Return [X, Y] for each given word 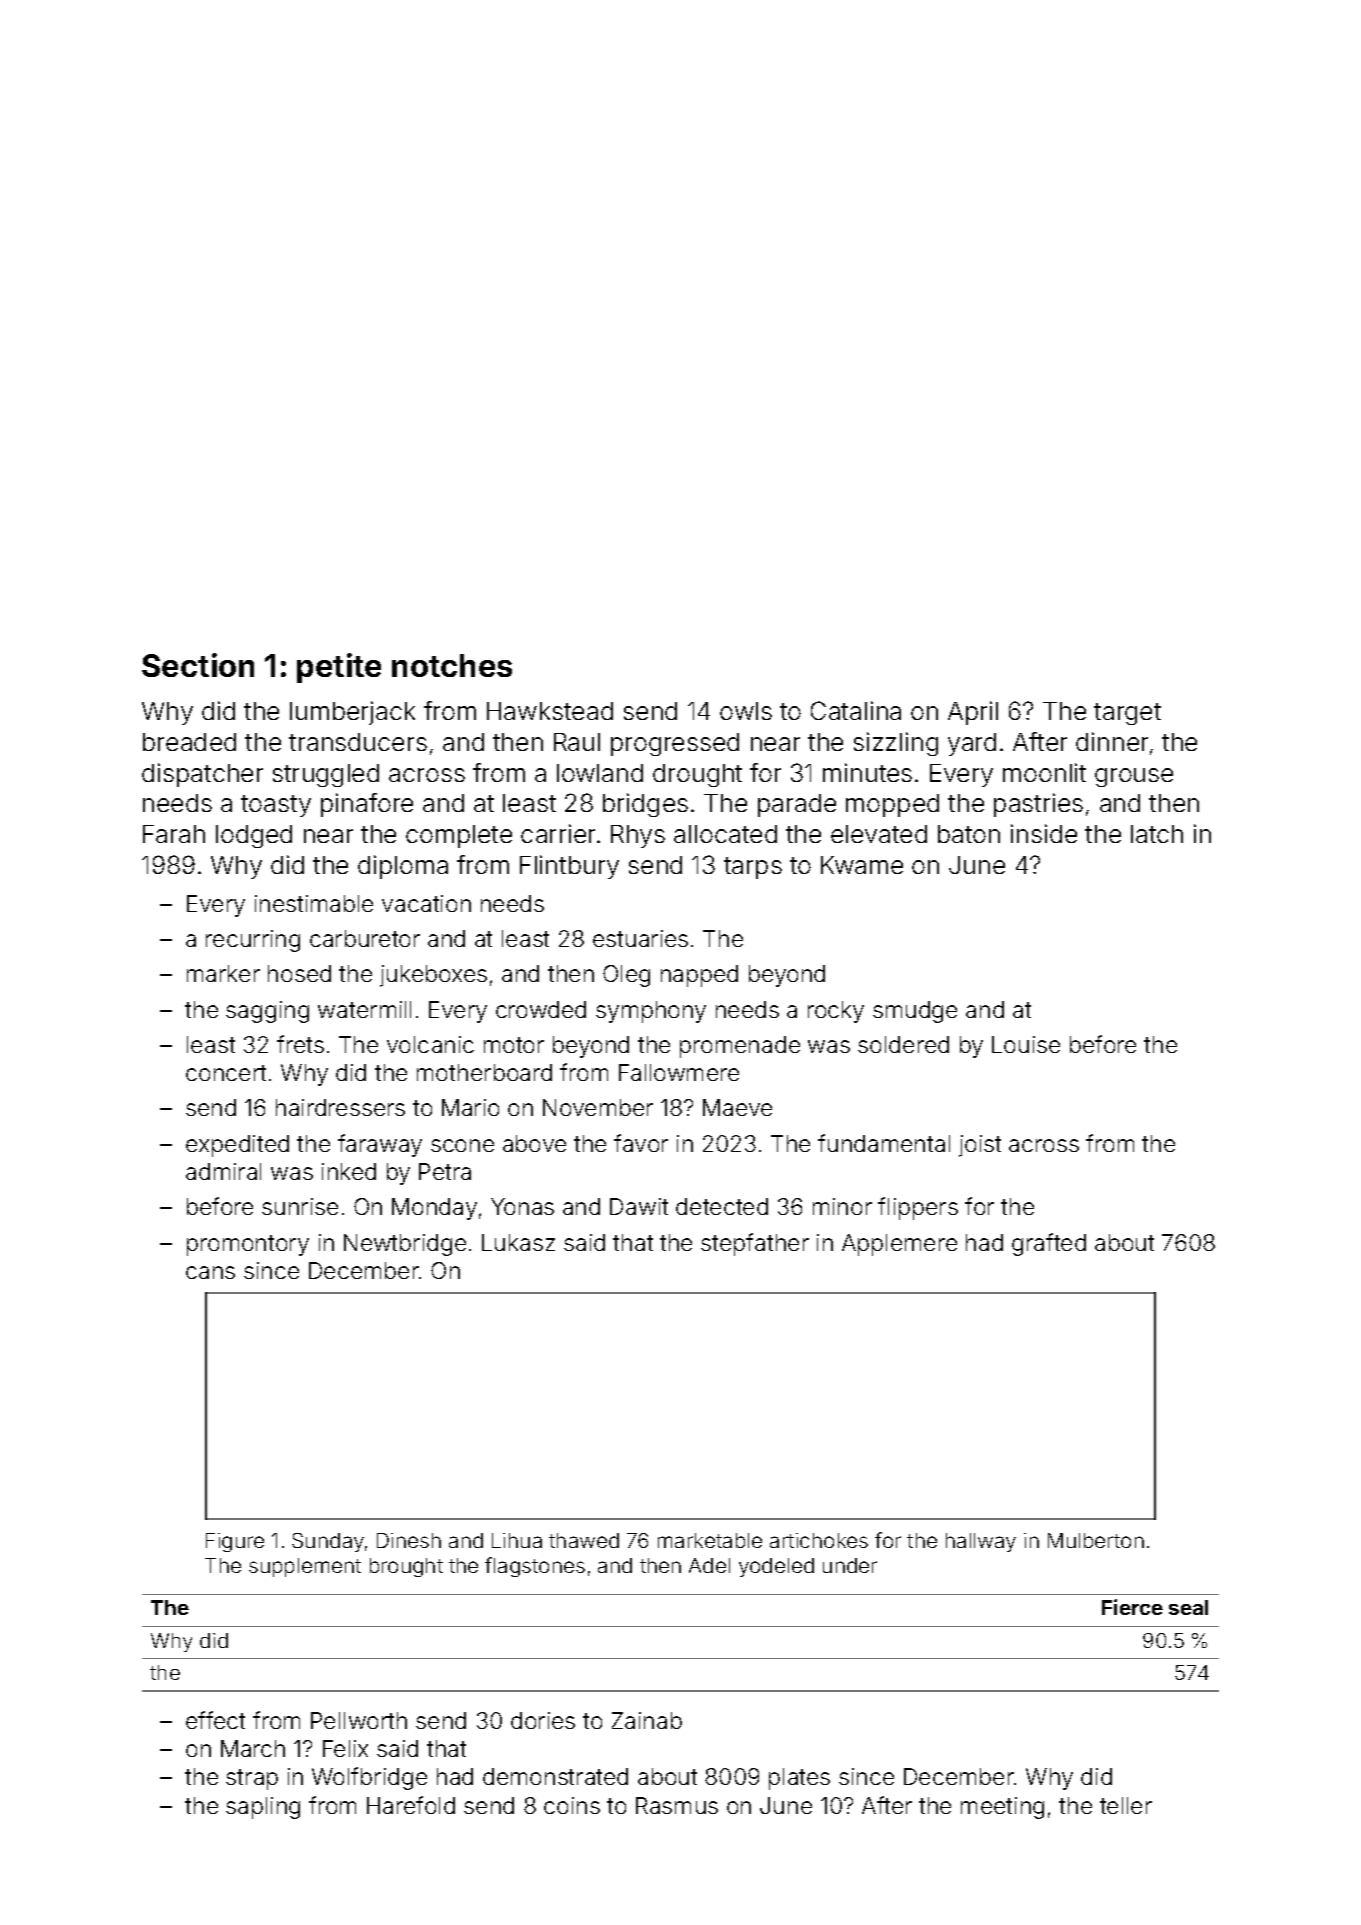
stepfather [755, 1244]
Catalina [856, 710]
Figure [235, 1542]
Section [198, 665]
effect [215, 1720]
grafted [1049, 1244]
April [973, 713]
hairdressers [340, 1107]
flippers [918, 1208]
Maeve [737, 1107]
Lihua [517, 1540]
